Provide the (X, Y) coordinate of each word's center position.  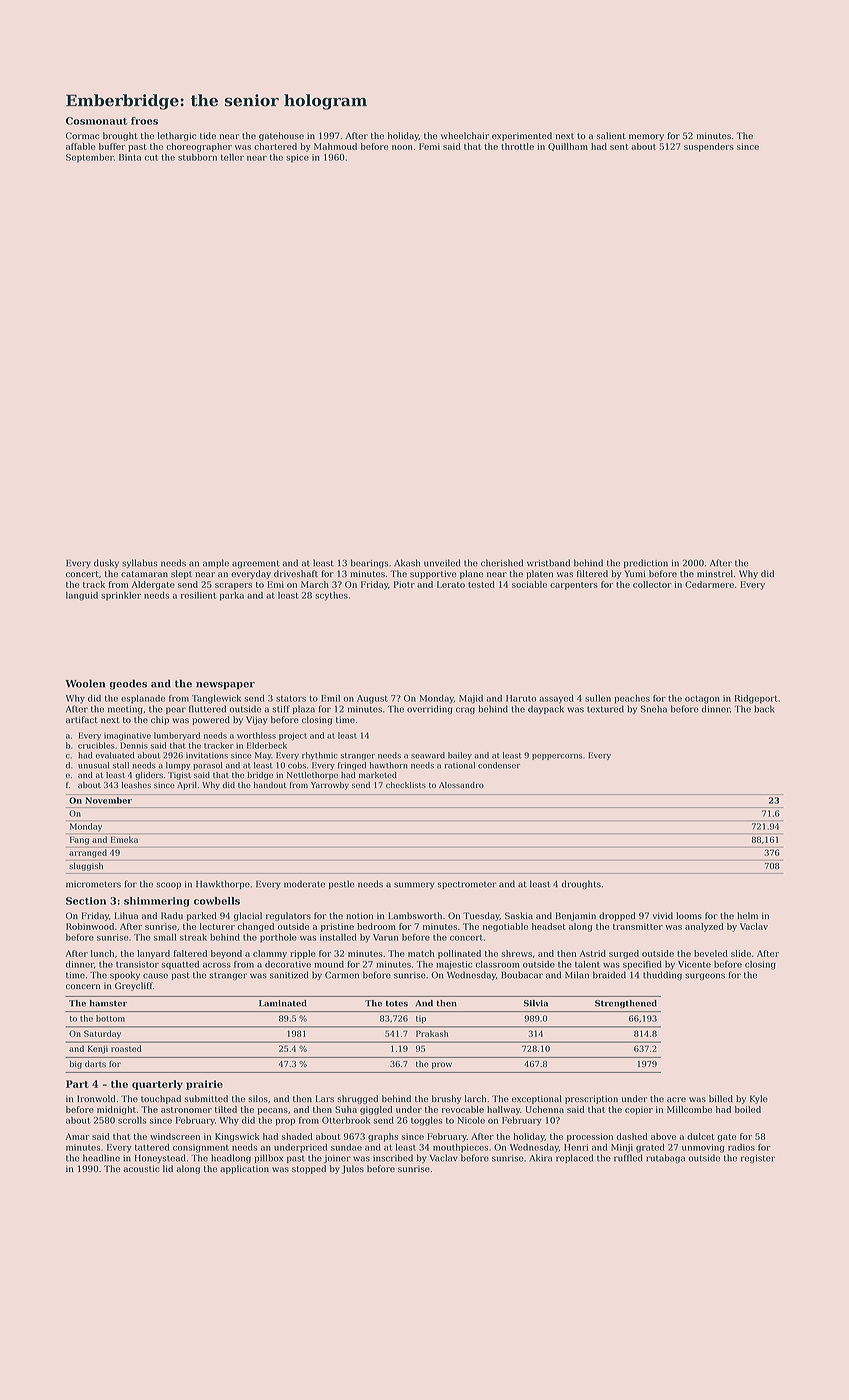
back (764, 709)
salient (611, 135)
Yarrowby (330, 786)
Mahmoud (335, 146)
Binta (130, 157)
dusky (106, 563)
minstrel (715, 573)
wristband (548, 563)
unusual (93, 765)
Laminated (283, 1003)
